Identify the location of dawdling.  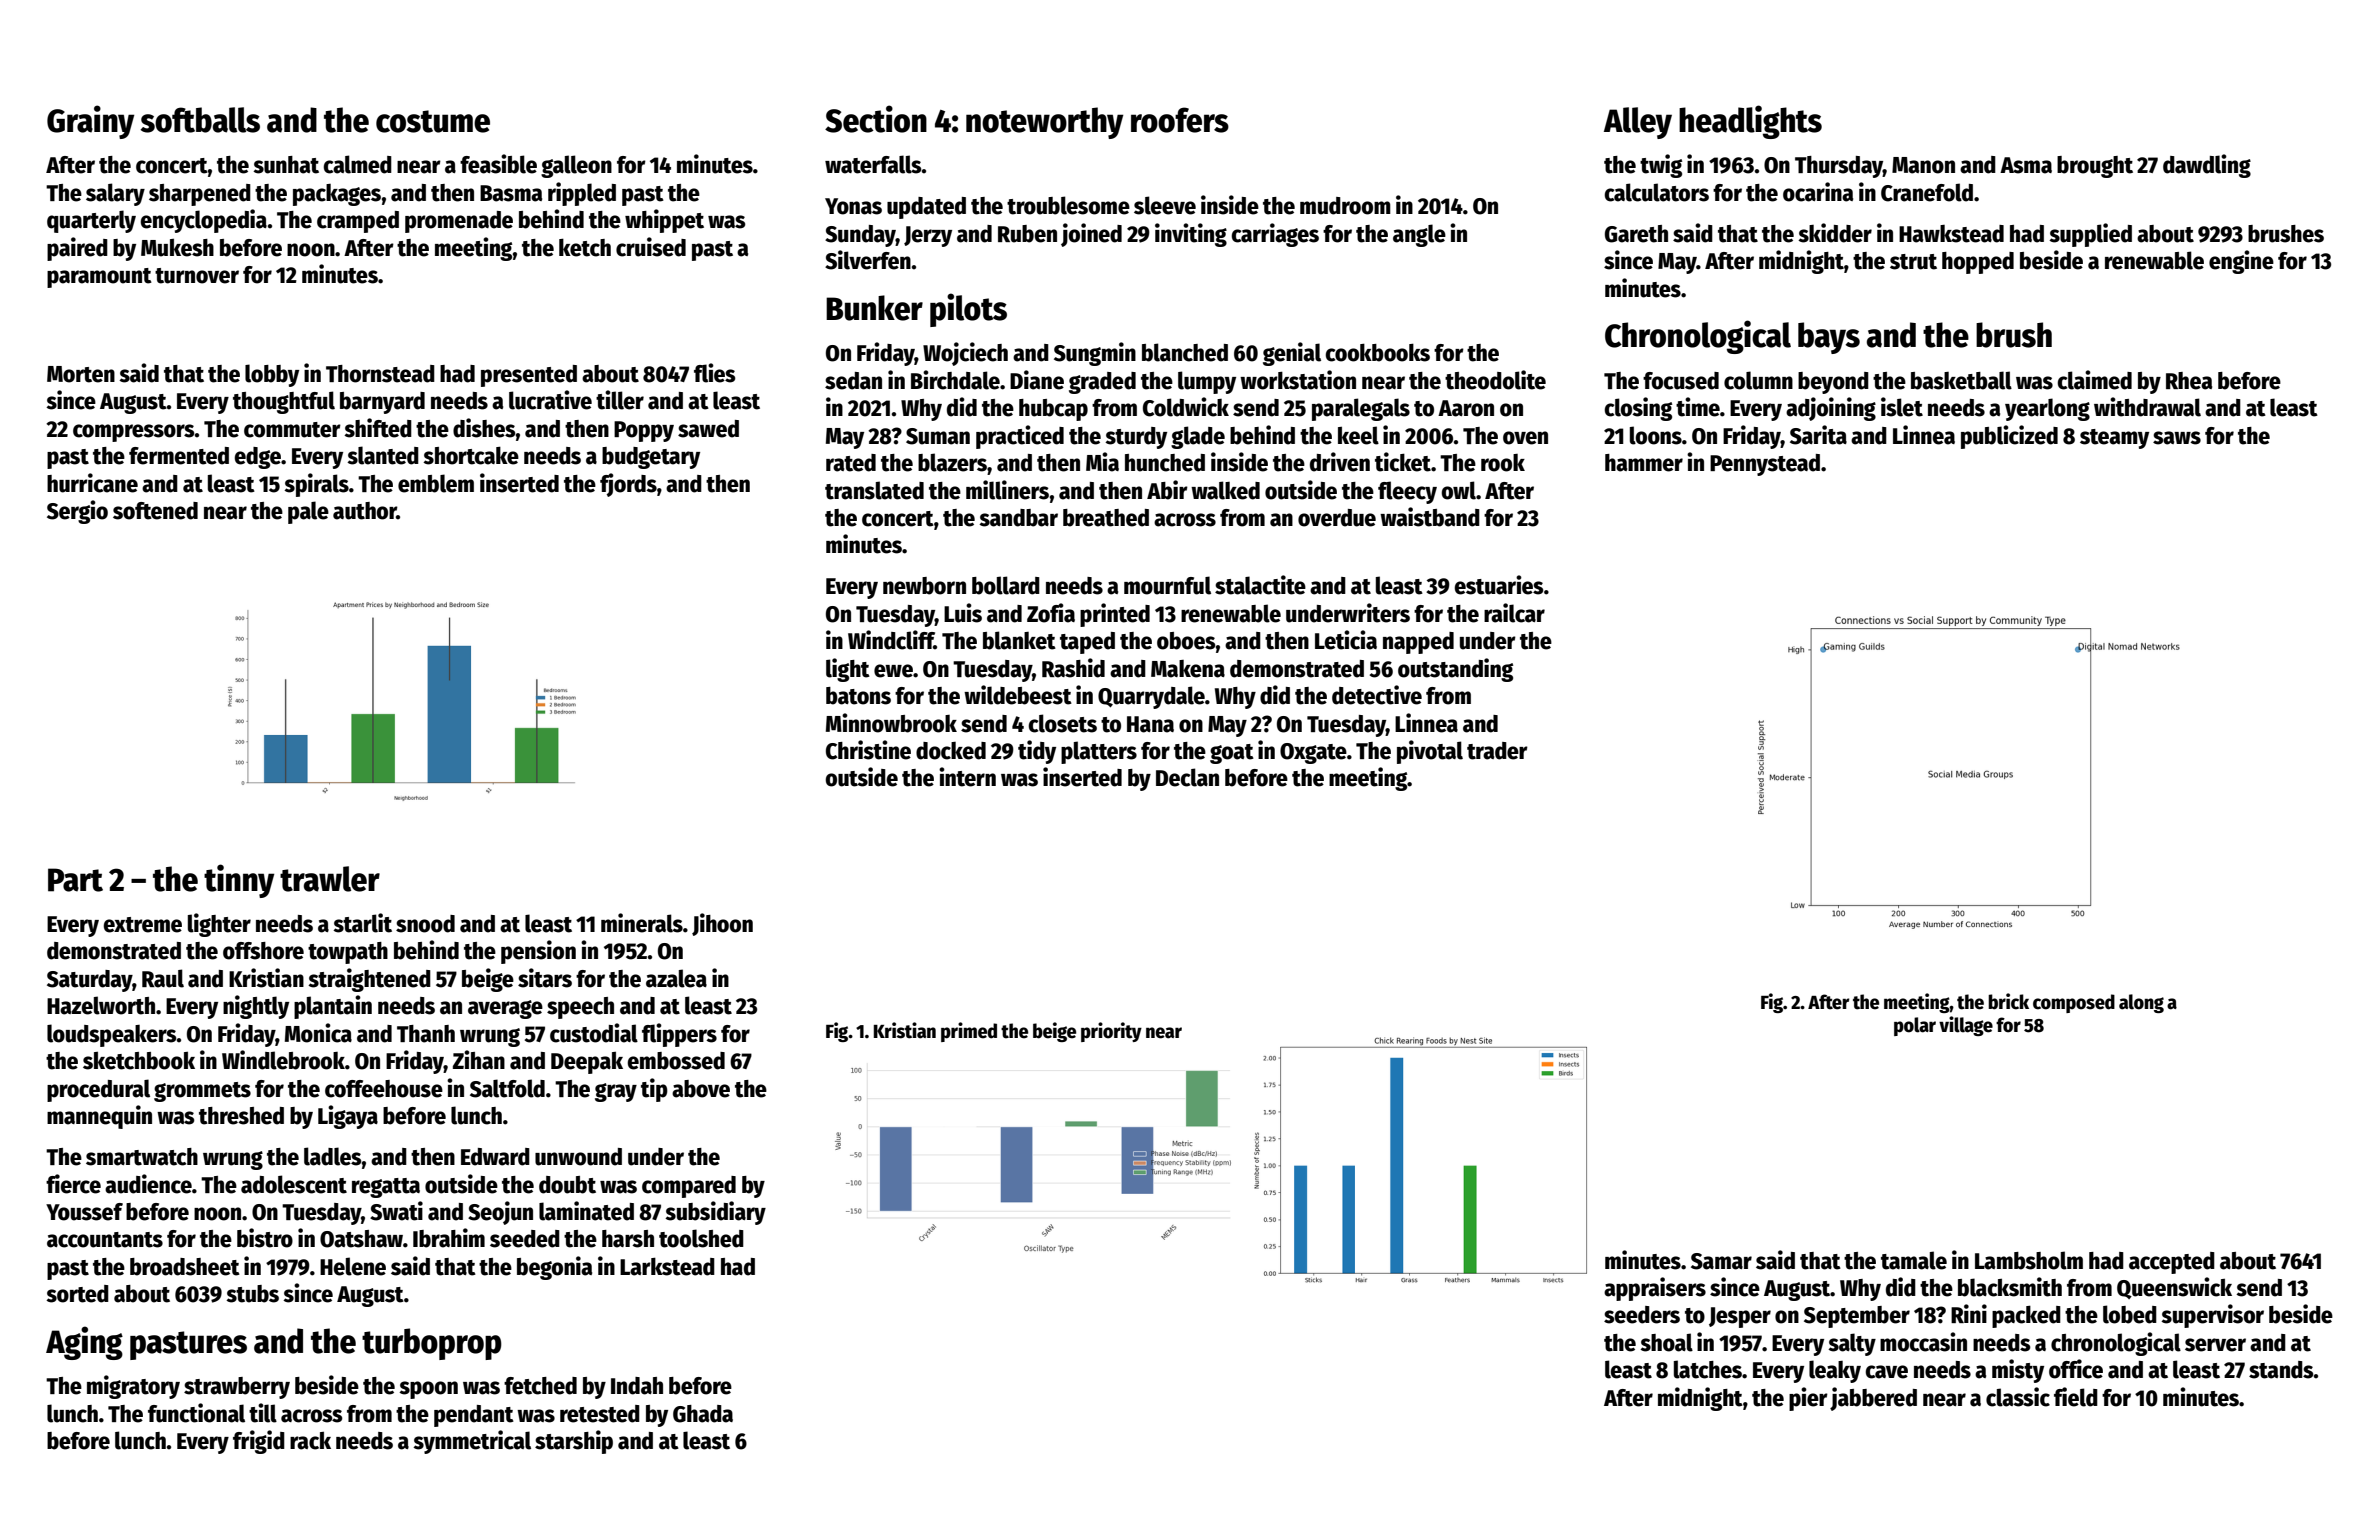
(2207, 166).
